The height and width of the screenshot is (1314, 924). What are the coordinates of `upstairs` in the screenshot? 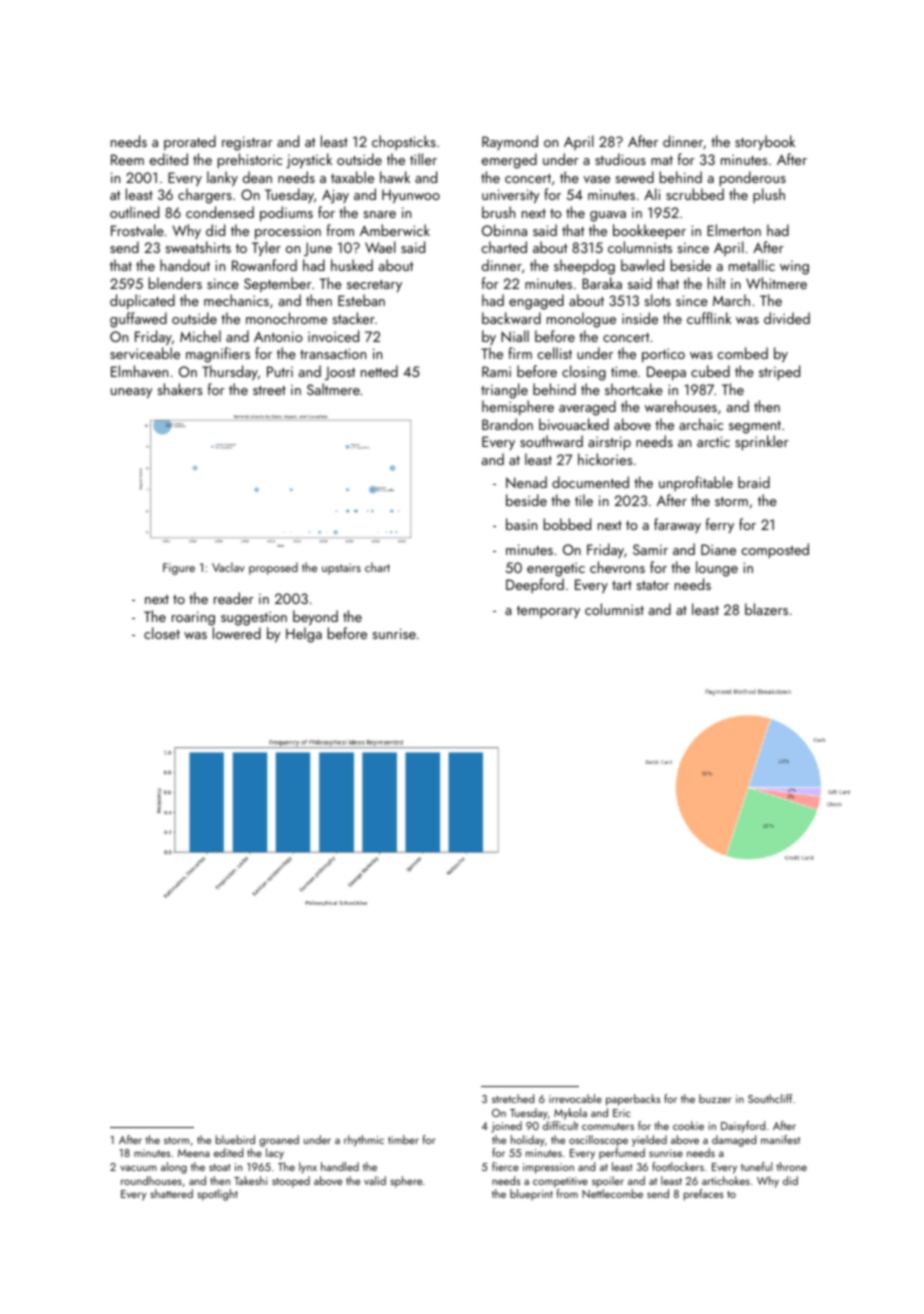 It's located at (341, 569).
